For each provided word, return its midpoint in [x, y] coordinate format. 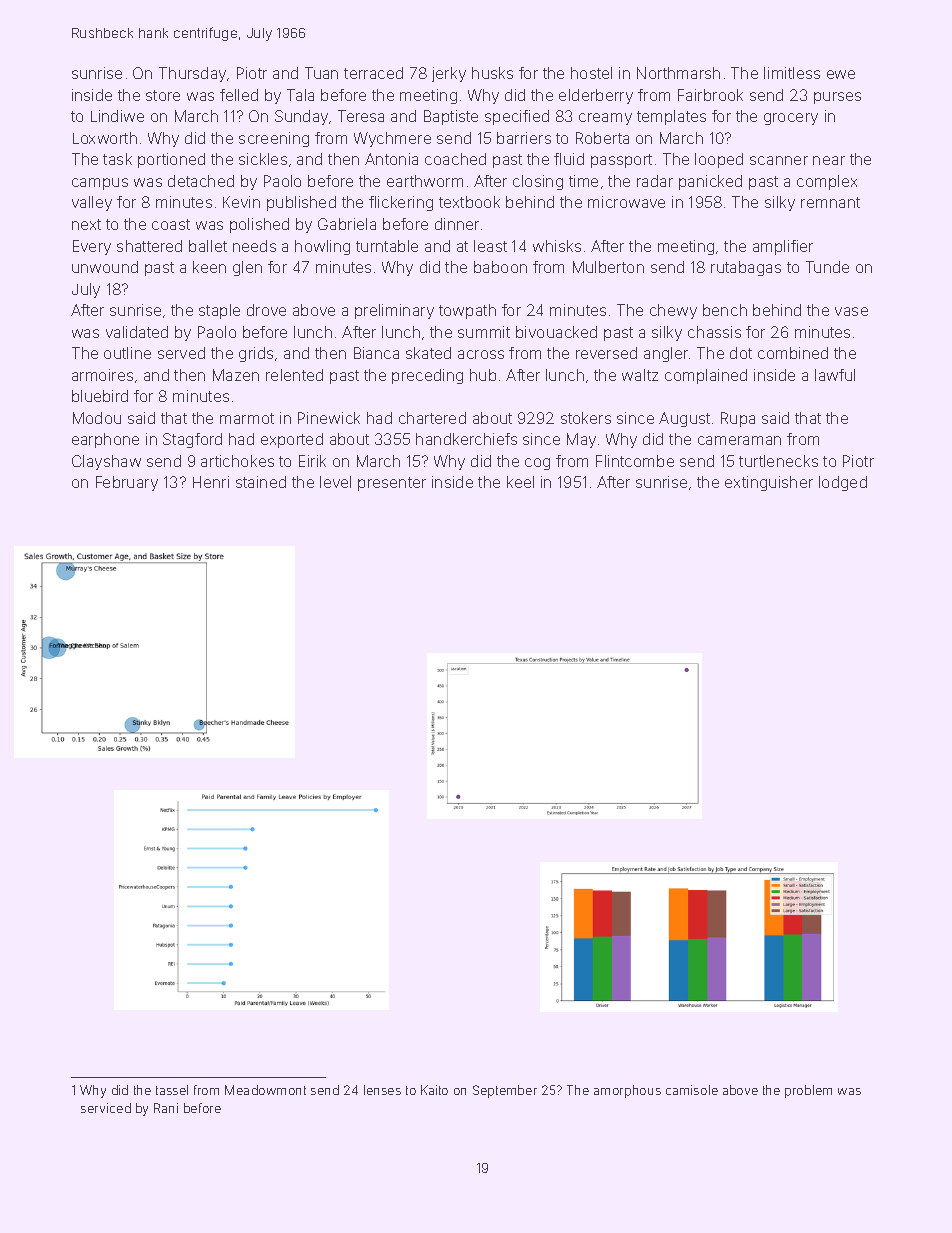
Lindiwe [117, 116]
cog [537, 464]
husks [492, 73]
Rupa [738, 419]
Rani [166, 1108]
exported [292, 440]
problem [808, 1091]
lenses [382, 1090]
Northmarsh [678, 73]
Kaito [434, 1090]
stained [261, 482]
